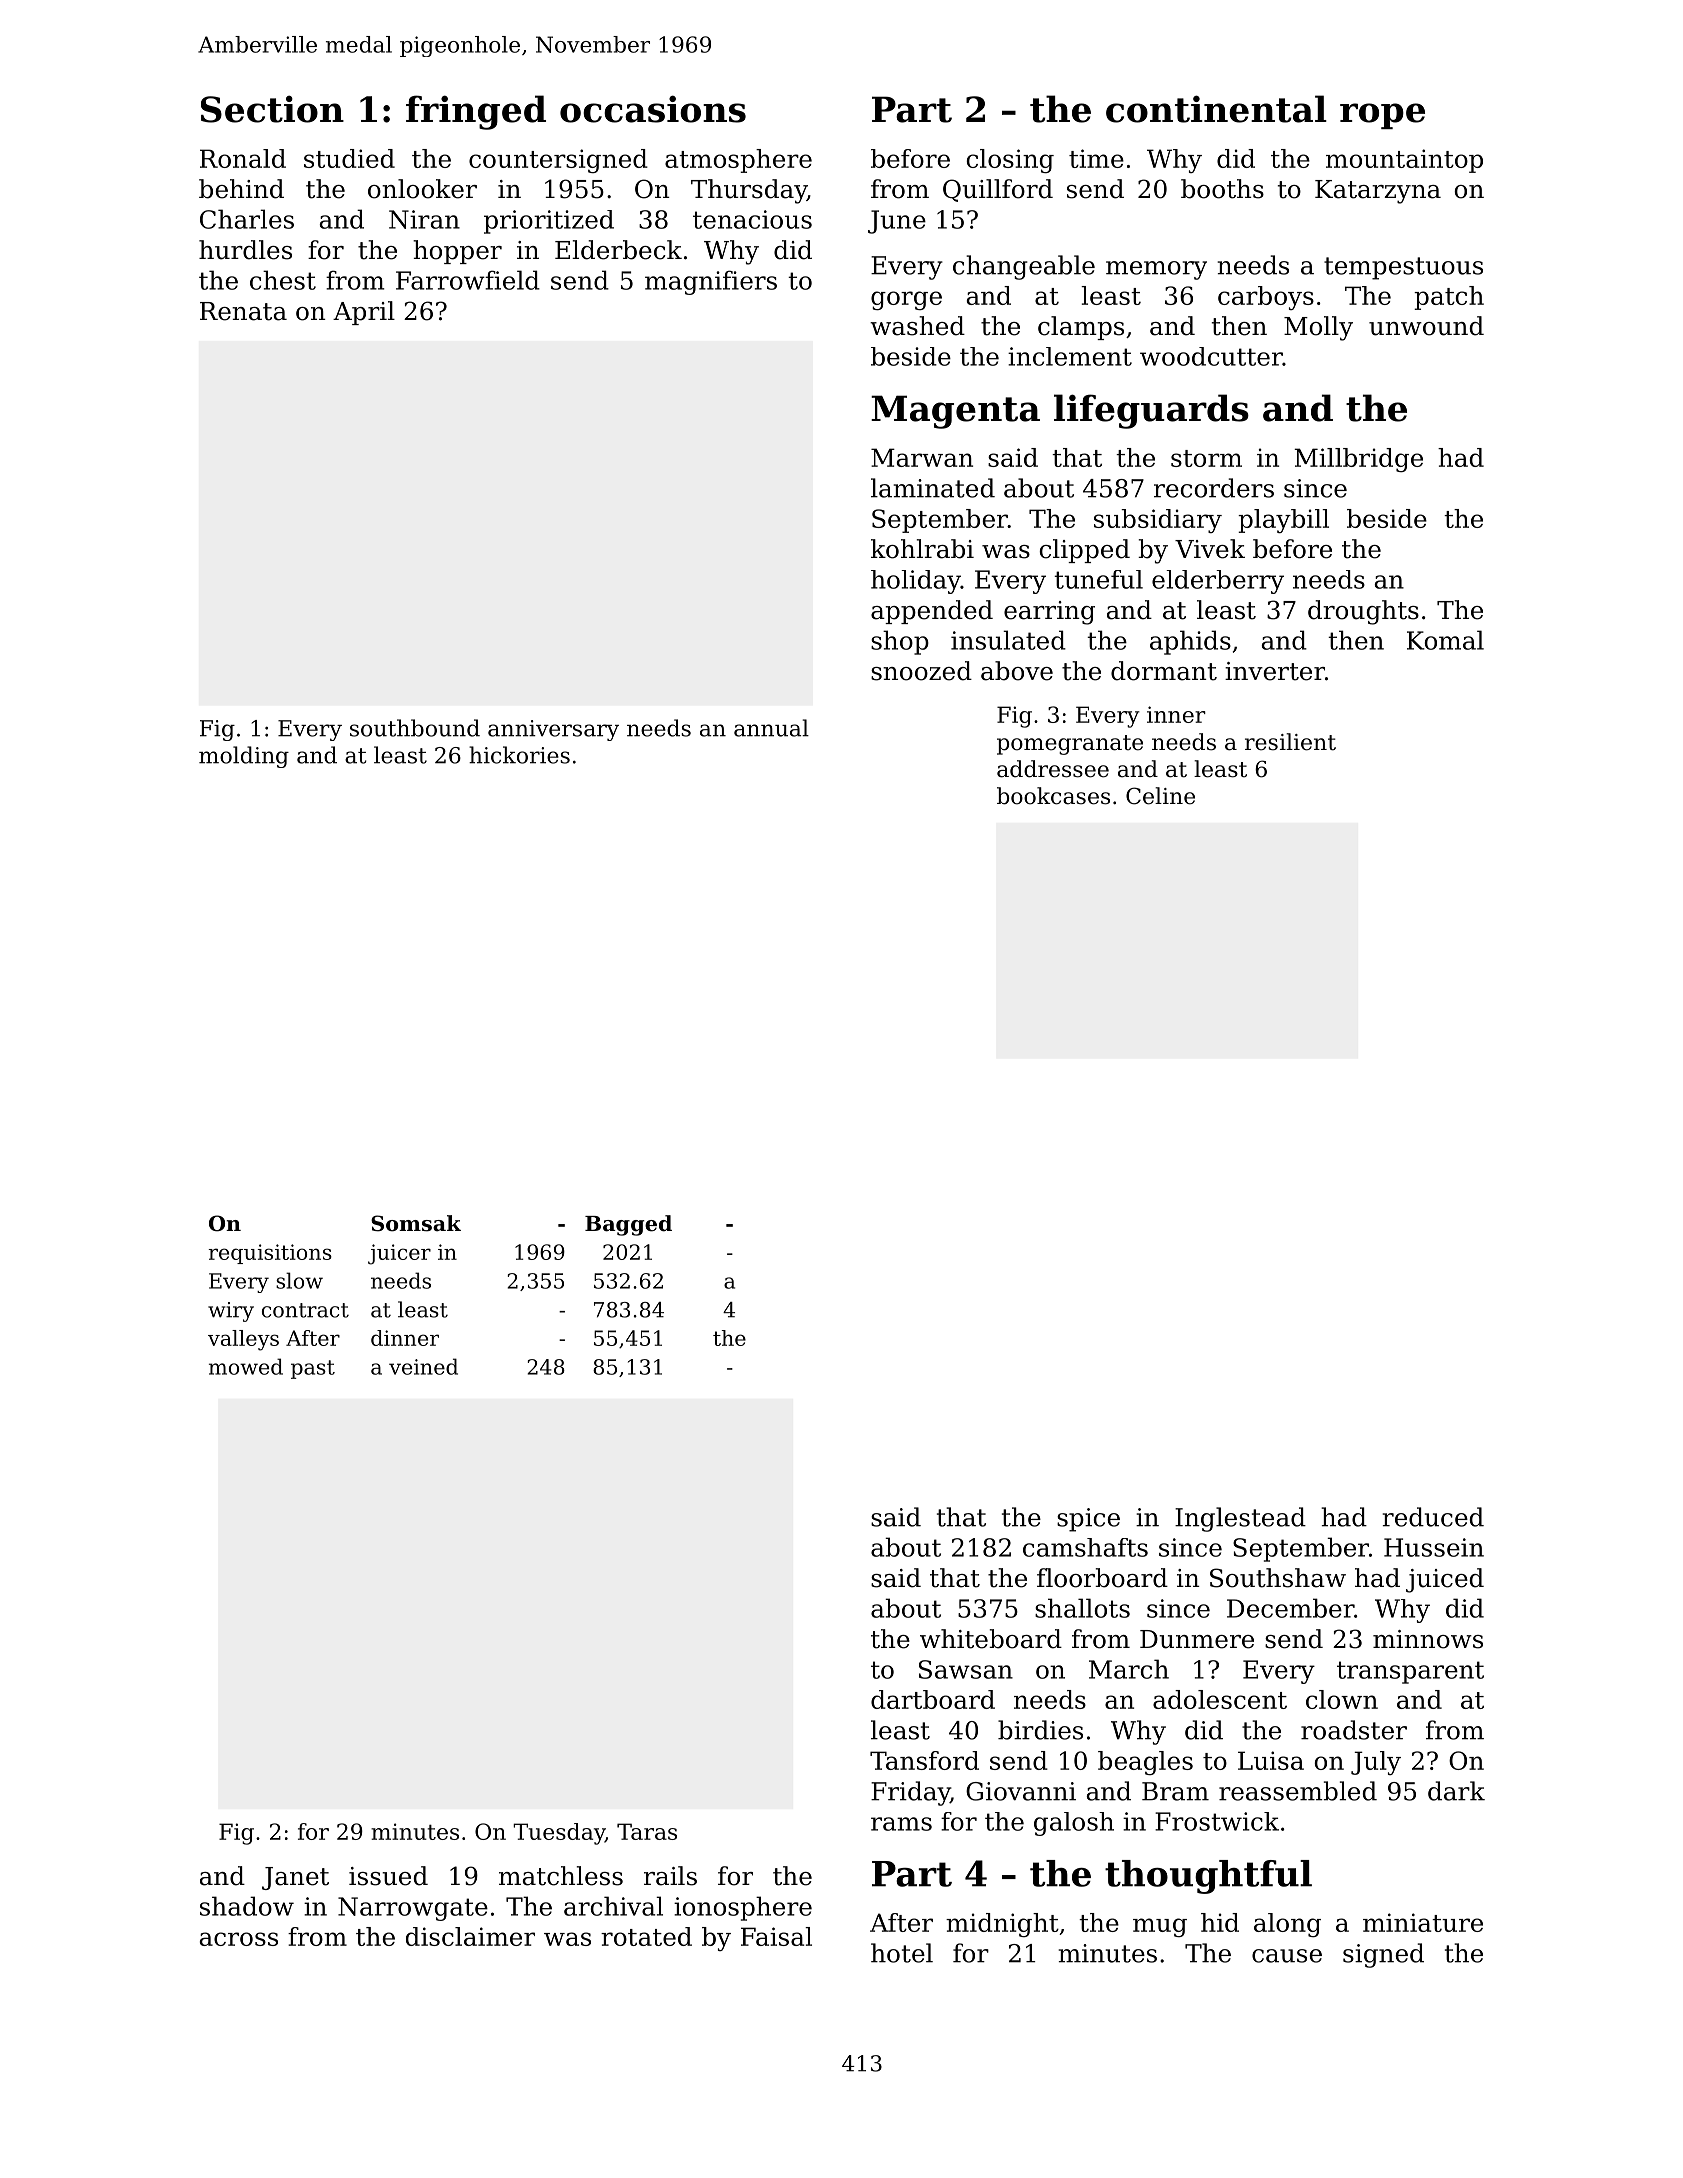 The width and height of the document is (1683, 2178). What do you see at coordinates (1445, 1580) in the document?
I see `juiced` at bounding box center [1445, 1580].
